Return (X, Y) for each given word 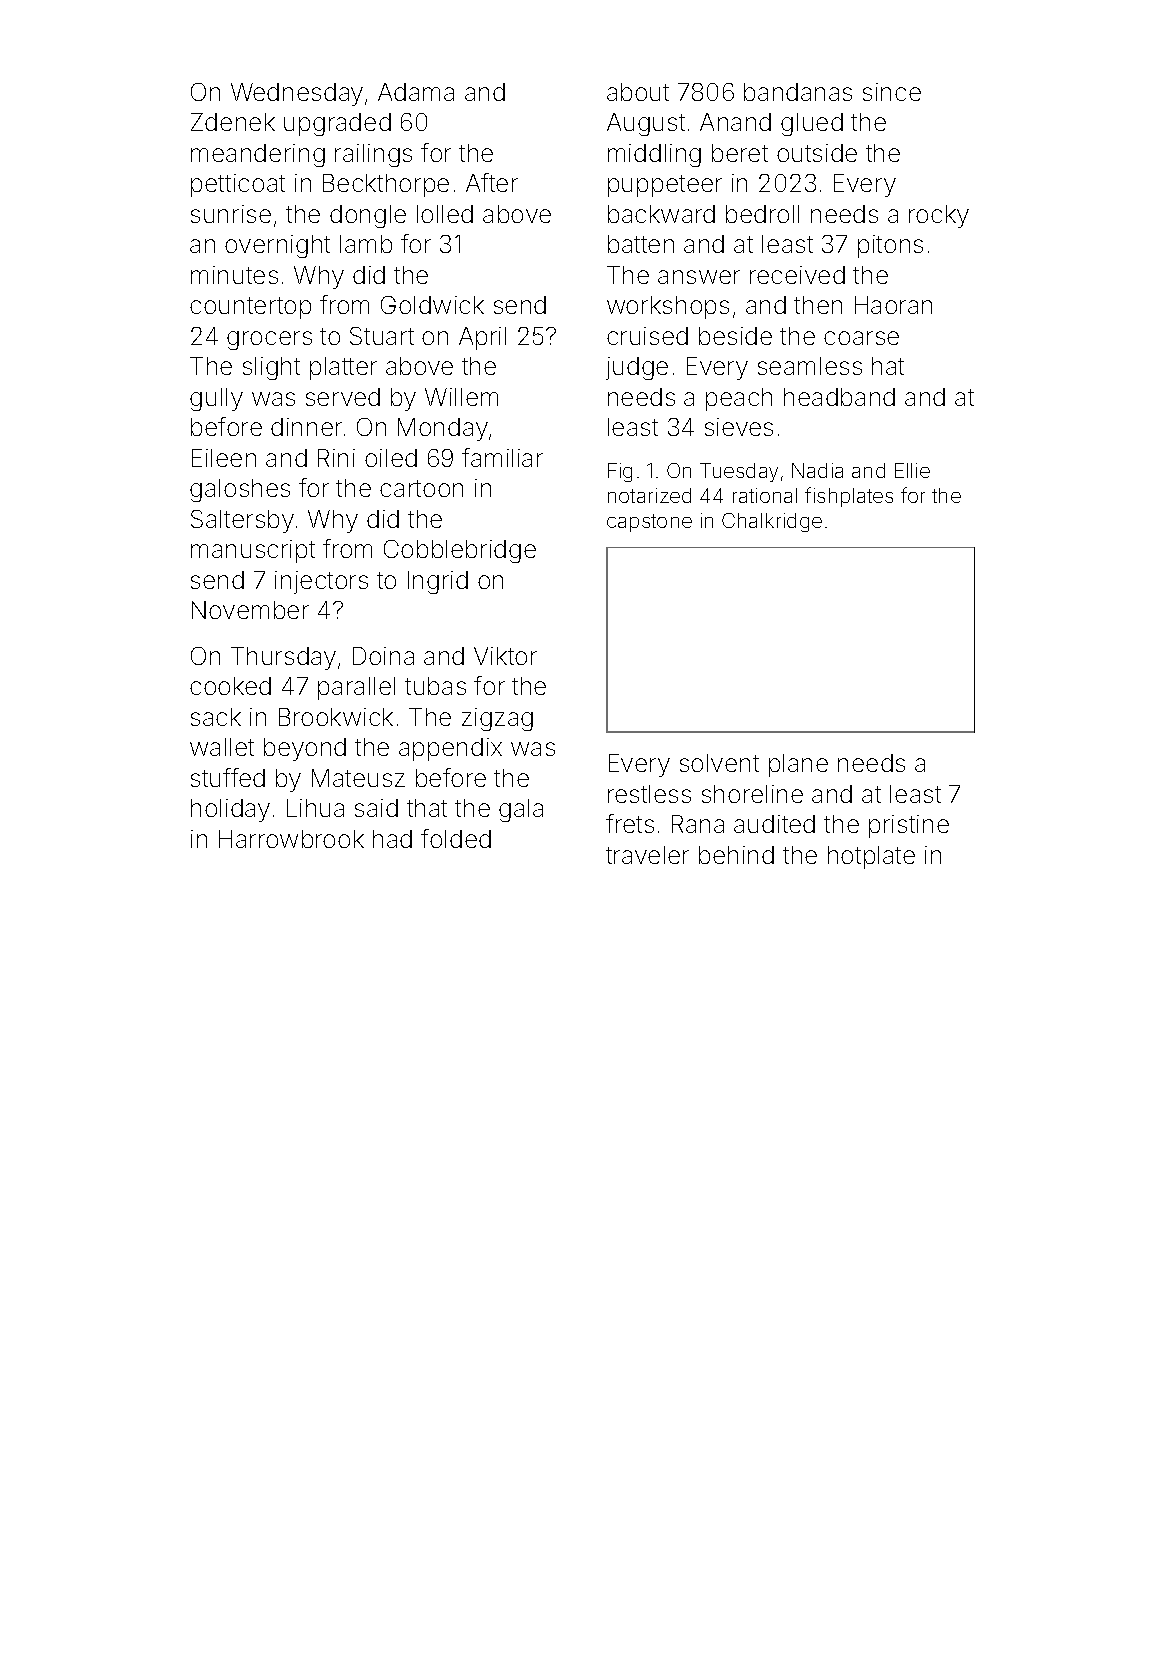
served (343, 397)
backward (661, 214)
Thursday (283, 658)
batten (641, 244)
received (797, 275)
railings (373, 155)
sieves (739, 427)
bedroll (762, 214)
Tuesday (739, 472)
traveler (647, 855)
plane (798, 765)
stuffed (228, 777)
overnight (277, 246)
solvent (719, 763)
